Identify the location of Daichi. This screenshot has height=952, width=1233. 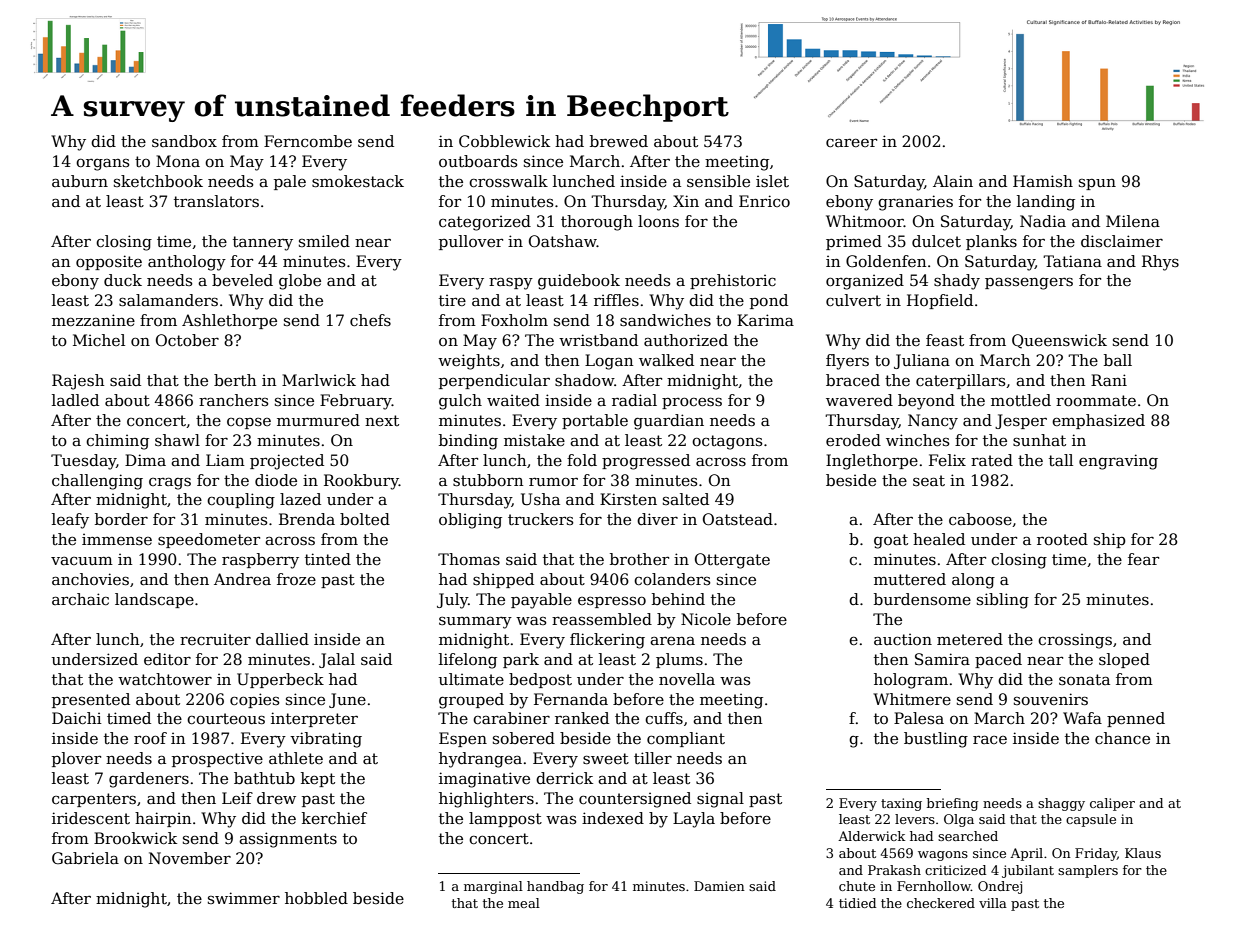
(77, 718).
